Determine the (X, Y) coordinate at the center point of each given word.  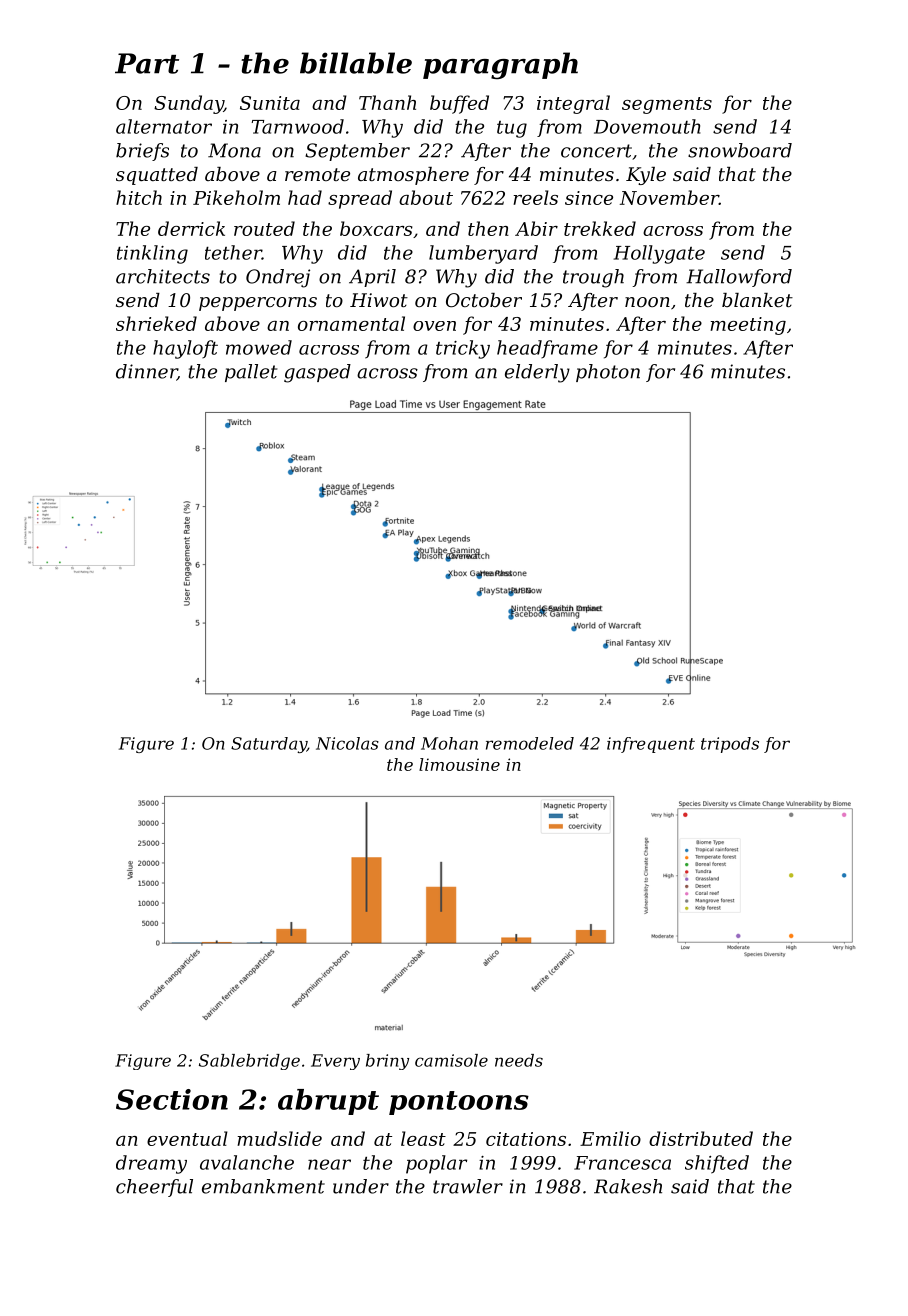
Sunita (270, 103)
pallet (251, 373)
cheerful (154, 1188)
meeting (748, 326)
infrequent (651, 745)
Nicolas (347, 743)
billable (356, 63)
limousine (459, 764)
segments (667, 105)
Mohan (449, 743)
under (361, 1186)
